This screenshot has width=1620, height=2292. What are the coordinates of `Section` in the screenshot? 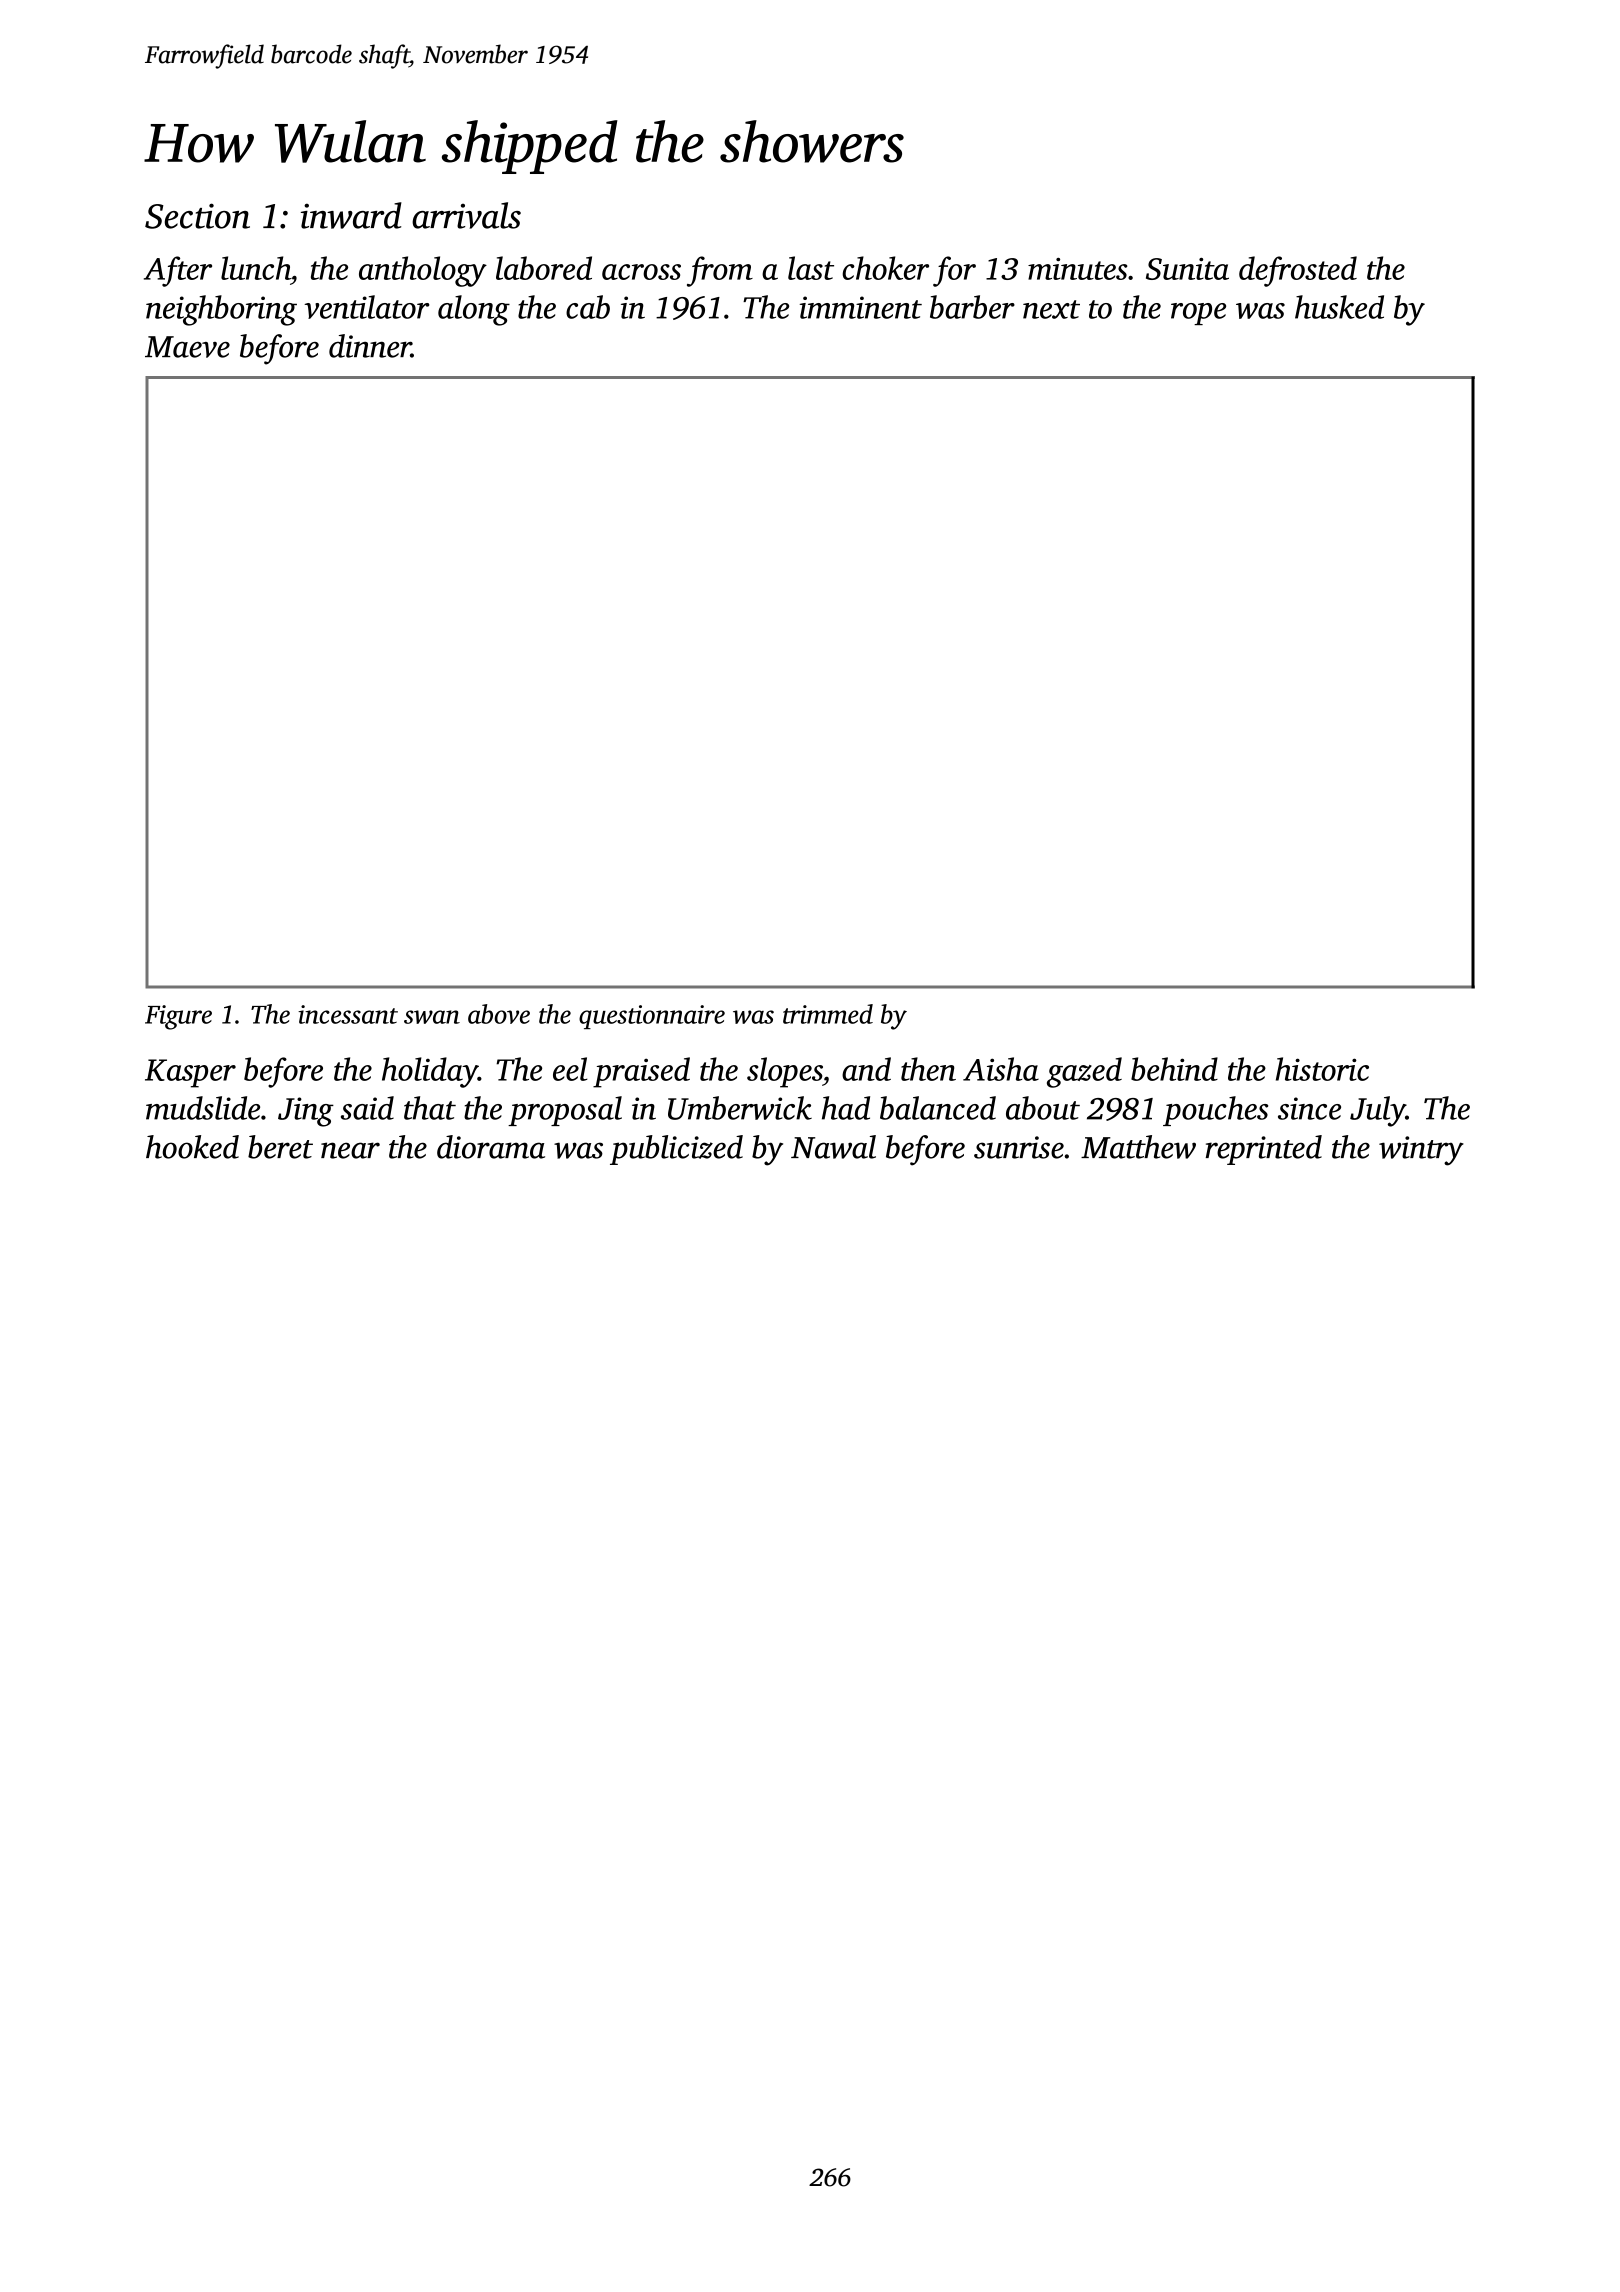 It's located at (197, 216).
